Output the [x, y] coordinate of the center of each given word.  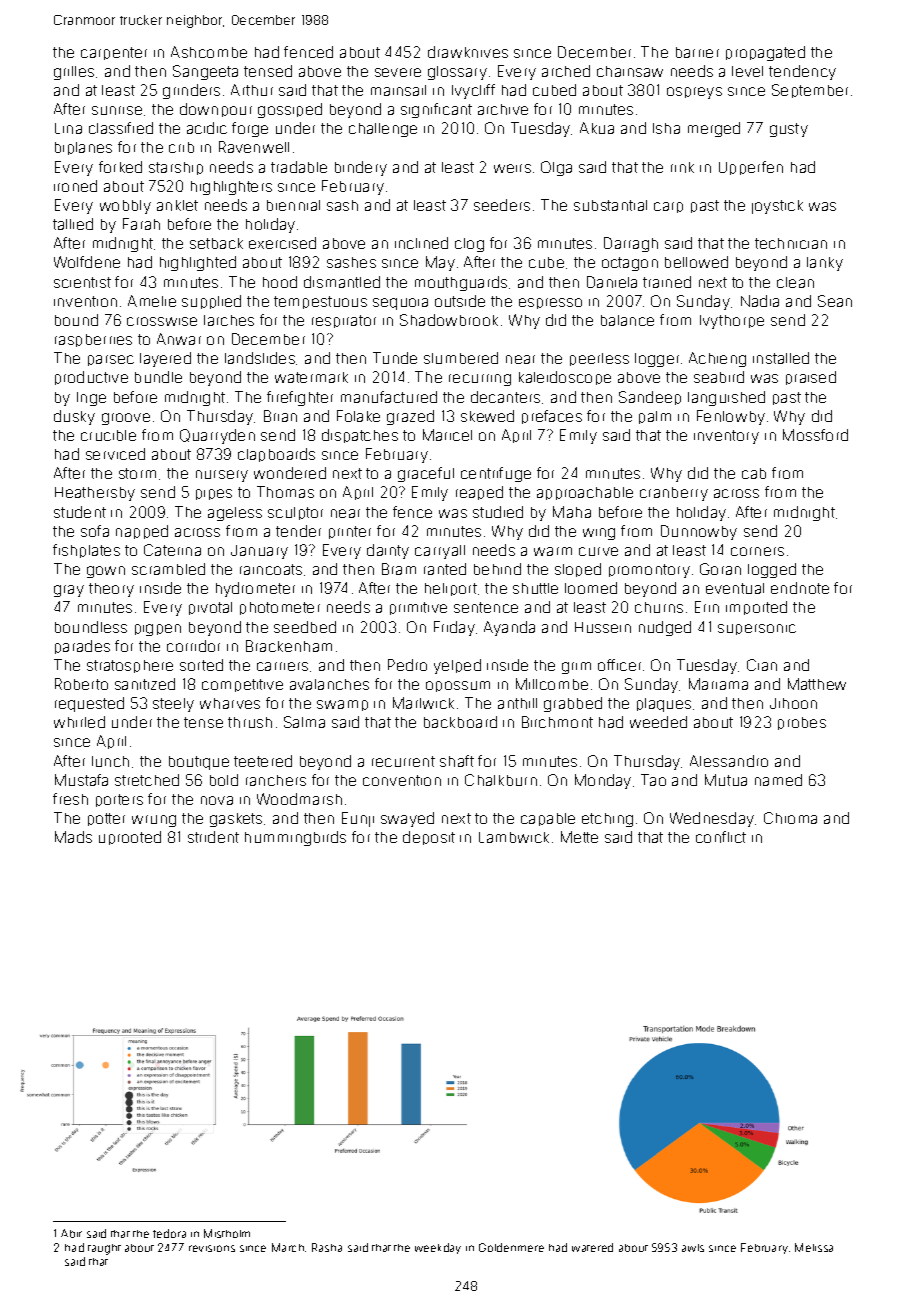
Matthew [817, 684]
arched [566, 71]
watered [592, 1247]
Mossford [815, 435]
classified [121, 128]
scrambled [168, 569]
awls [693, 1248]
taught [104, 1249]
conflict [721, 837]
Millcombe [552, 684]
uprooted [130, 838]
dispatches [360, 436]
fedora [169, 1233]
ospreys [694, 93]
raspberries [93, 340]
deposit [429, 838]
